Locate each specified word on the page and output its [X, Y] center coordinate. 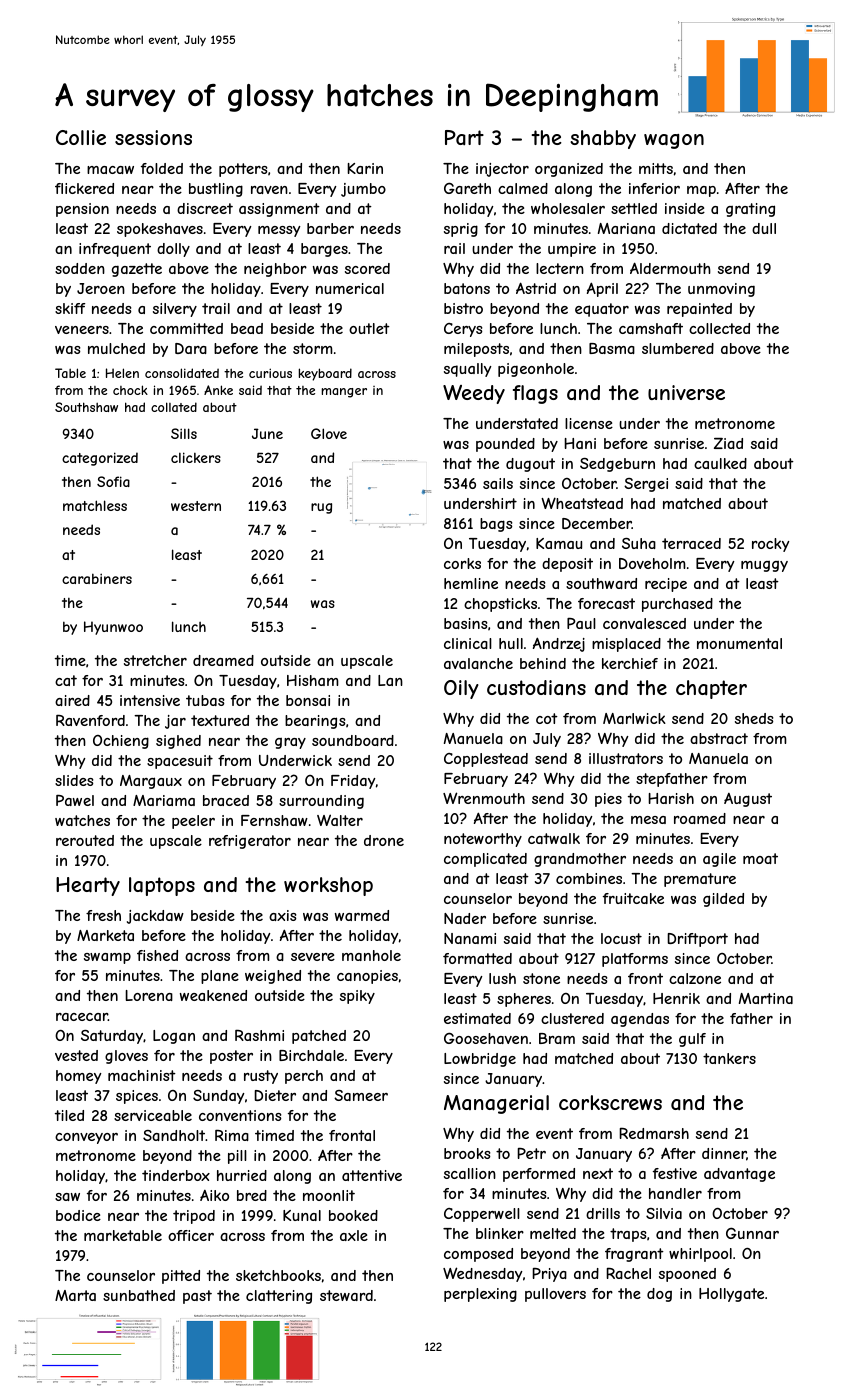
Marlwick [634, 718]
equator [602, 310]
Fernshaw [274, 820]
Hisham [313, 680]
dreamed [223, 660]
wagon [674, 141]
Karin [365, 168]
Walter [340, 820]
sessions [153, 137]
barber [330, 228]
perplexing [480, 1295]
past [197, 1297]
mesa [648, 820]
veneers [82, 330]
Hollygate [731, 1295]
